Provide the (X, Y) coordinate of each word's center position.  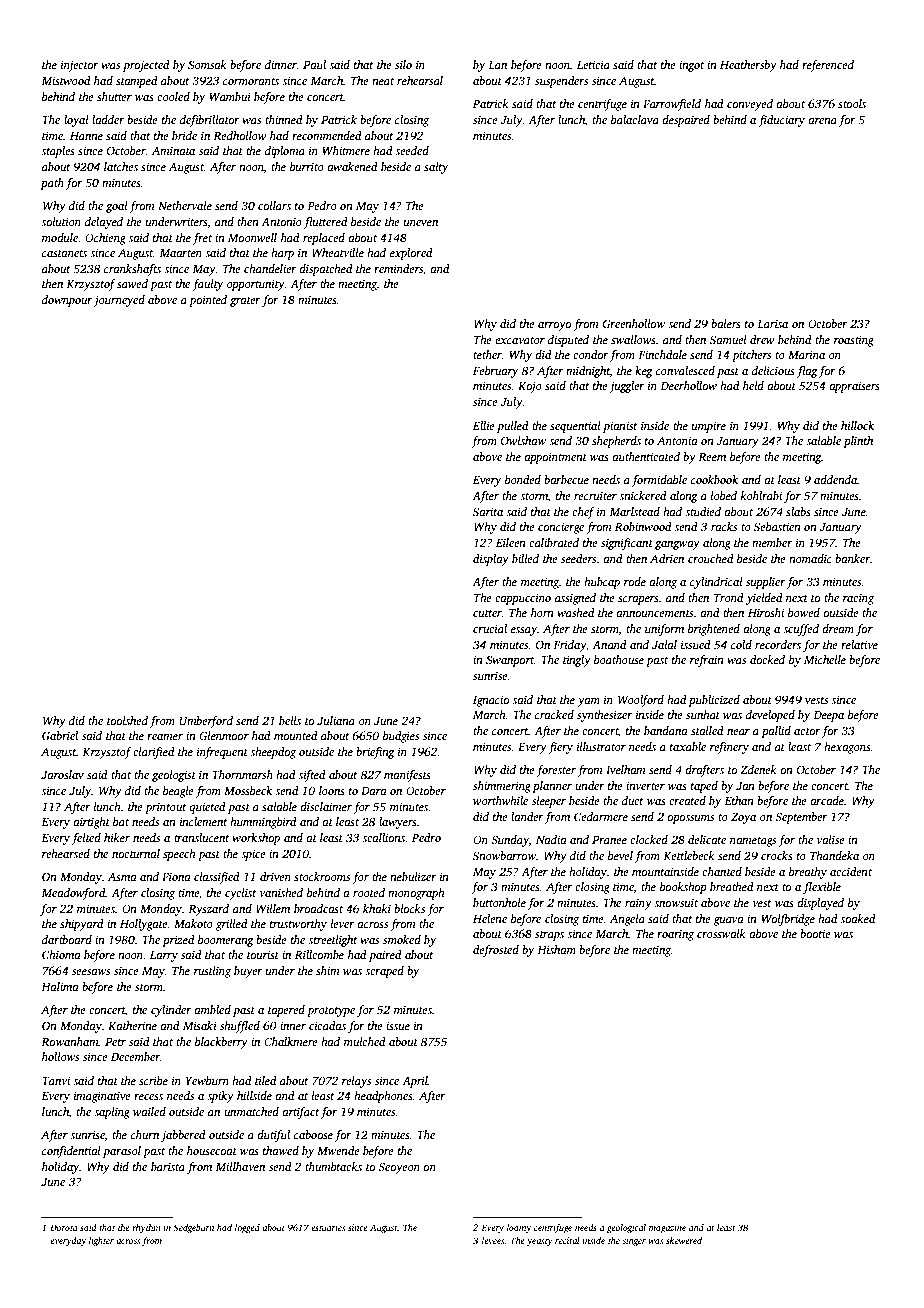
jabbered (183, 1136)
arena (822, 121)
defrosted (496, 951)
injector (79, 66)
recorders (778, 644)
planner (552, 787)
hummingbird (263, 823)
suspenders (561, 82)
